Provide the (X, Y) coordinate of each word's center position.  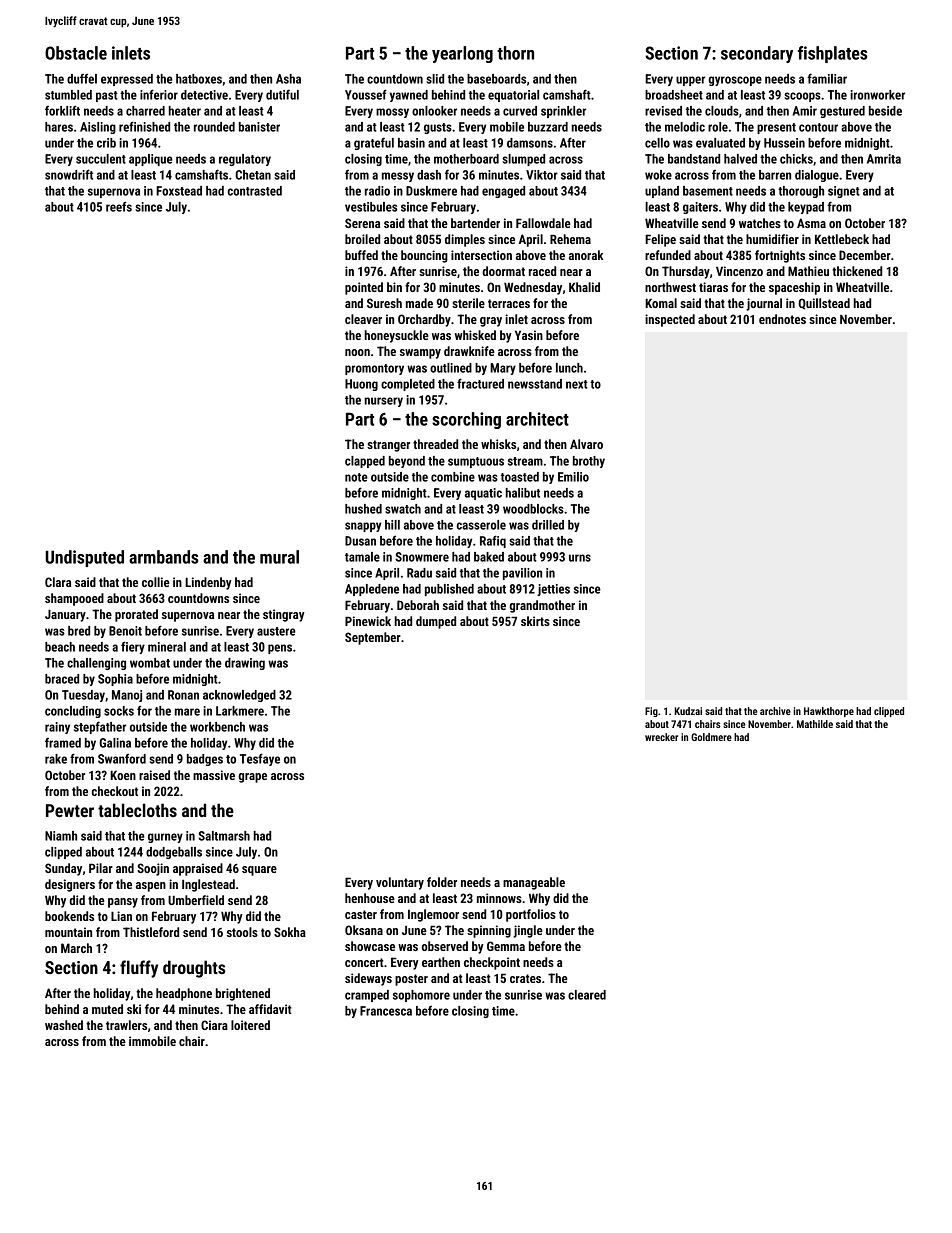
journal (764, 304)
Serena (362, 223)
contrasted (255, 191)
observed (445, 946)
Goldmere (711, 737)
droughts (194, 969)
